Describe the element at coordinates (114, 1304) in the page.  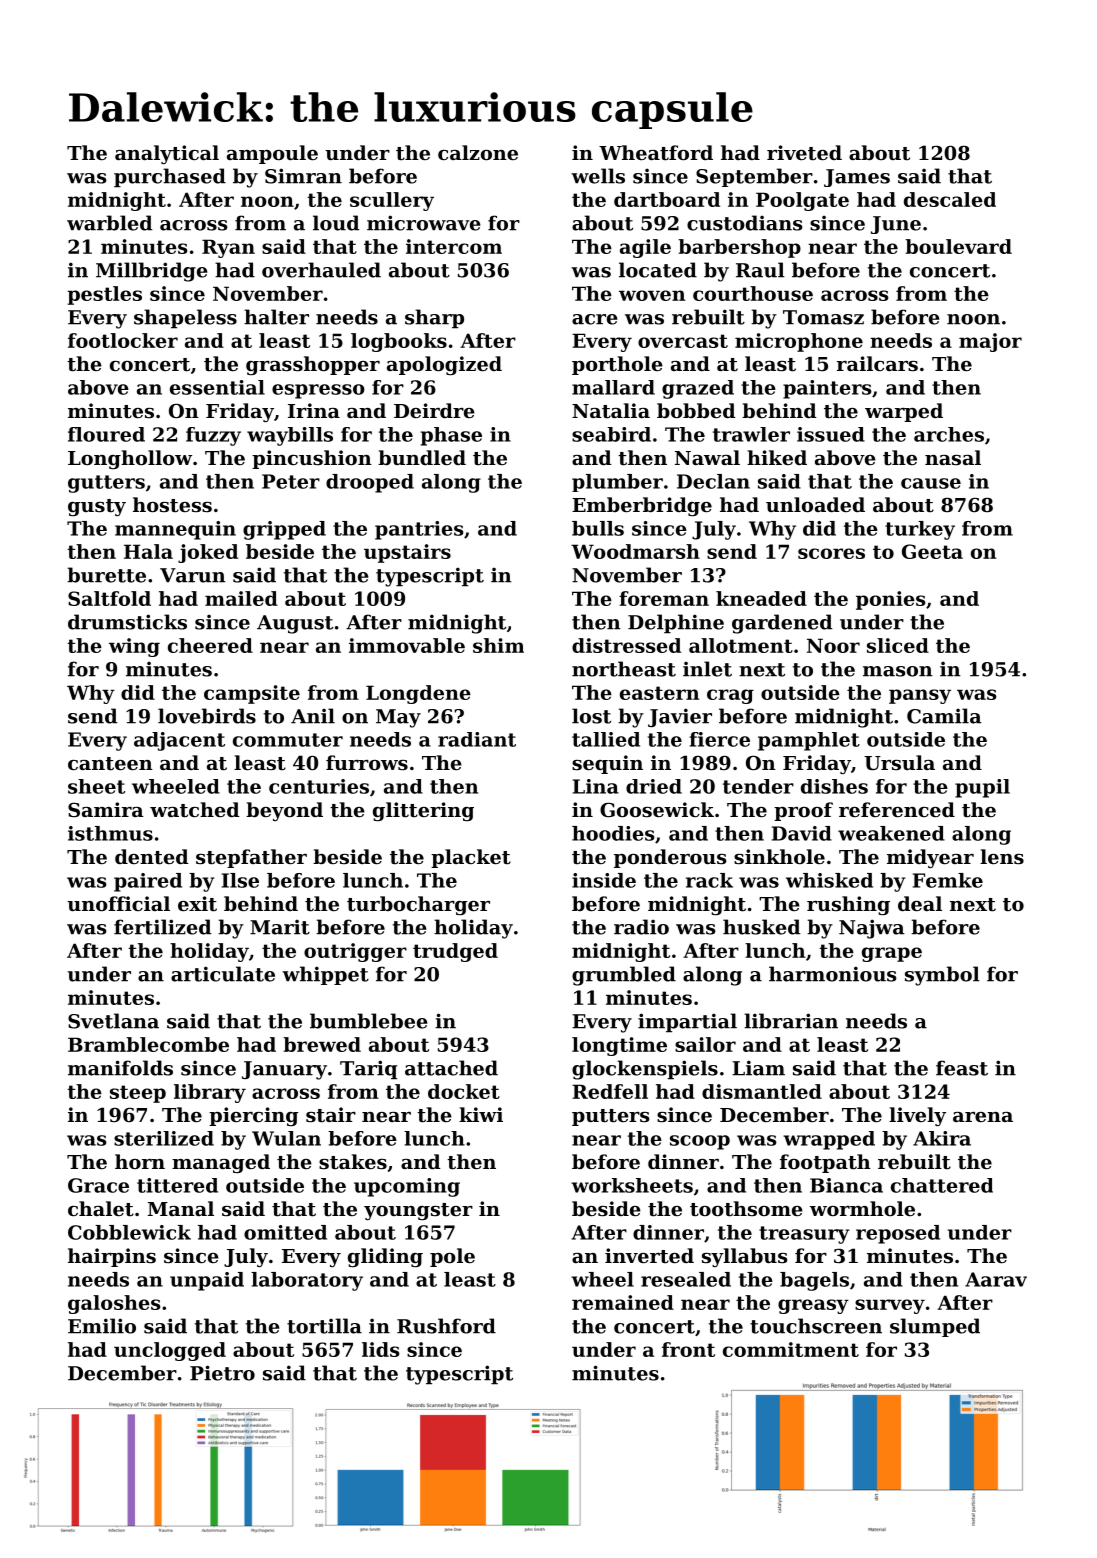
I see `galoshes` at that location.
